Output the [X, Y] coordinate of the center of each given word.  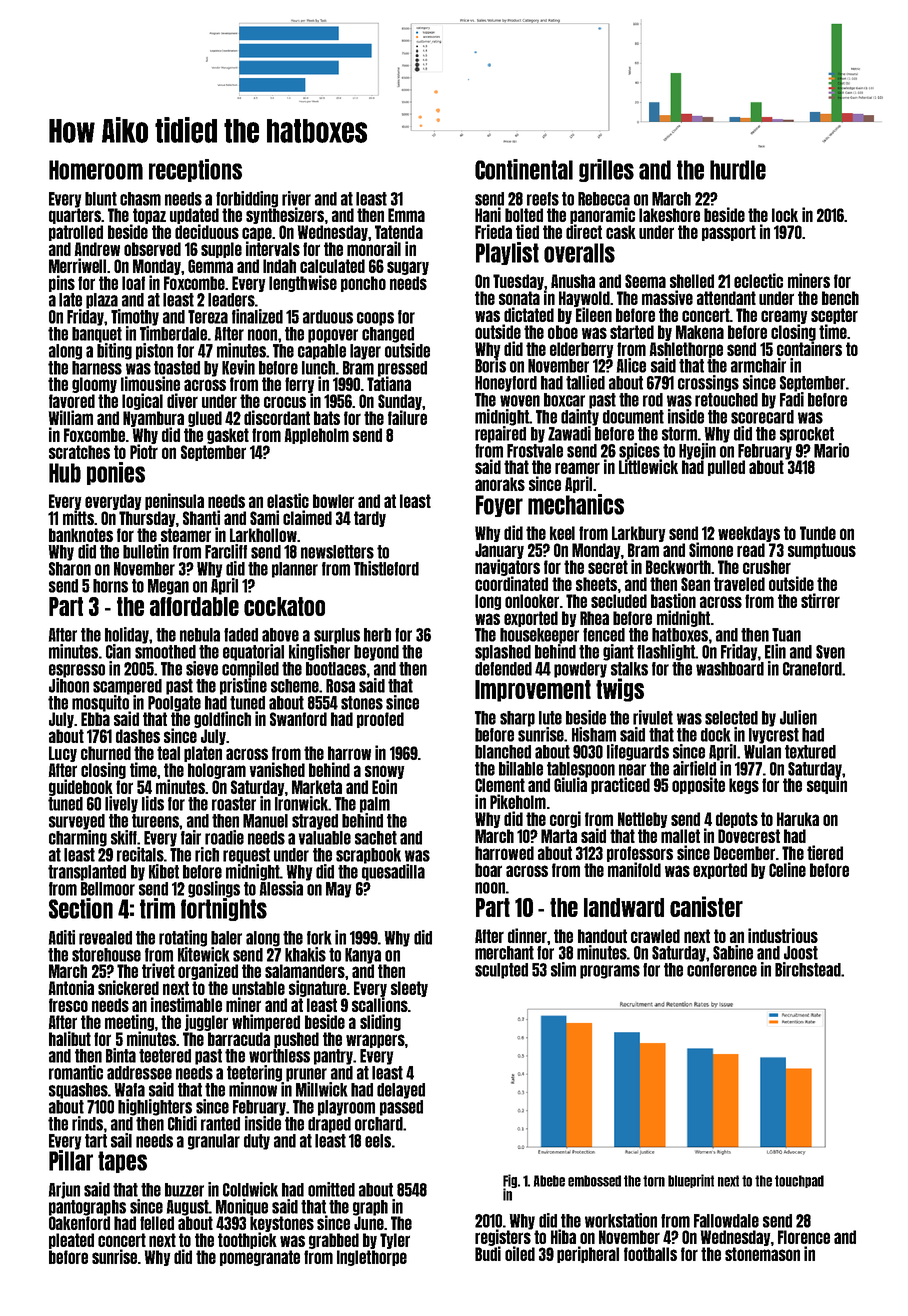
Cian [118, 651]
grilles [606, 170]
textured [810, 752]
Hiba [563, 1236]
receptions [195, 170]
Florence [804, 1237]
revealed [105, 938]
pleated [71, 1241]
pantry [333, 1057]
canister [706, 906]
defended [503, 669]
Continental [524, 169]
